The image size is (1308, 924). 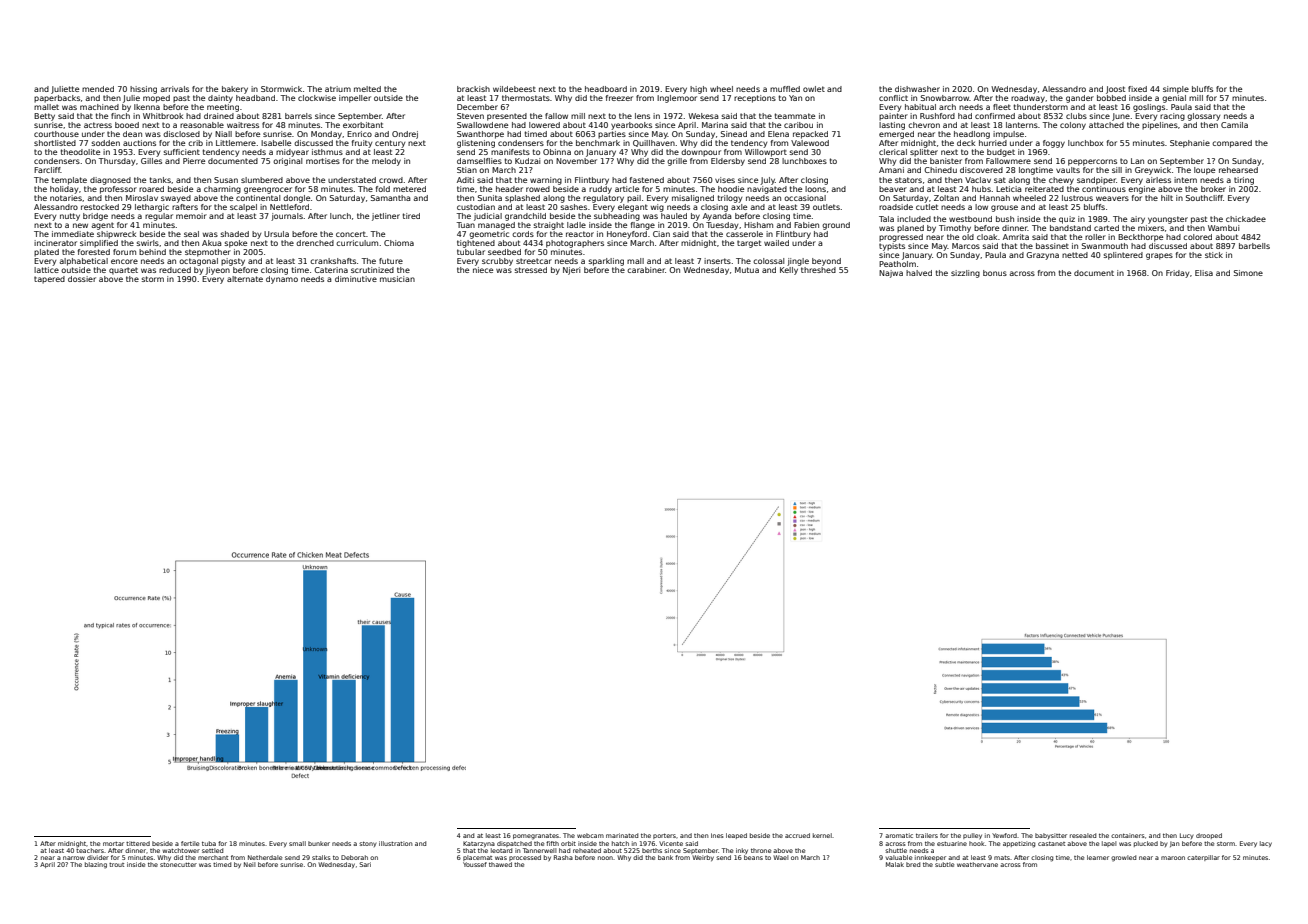 What do you see at coordinates (49, 280) in the page?
I see `tapered` at bounding box center [49, 280].
